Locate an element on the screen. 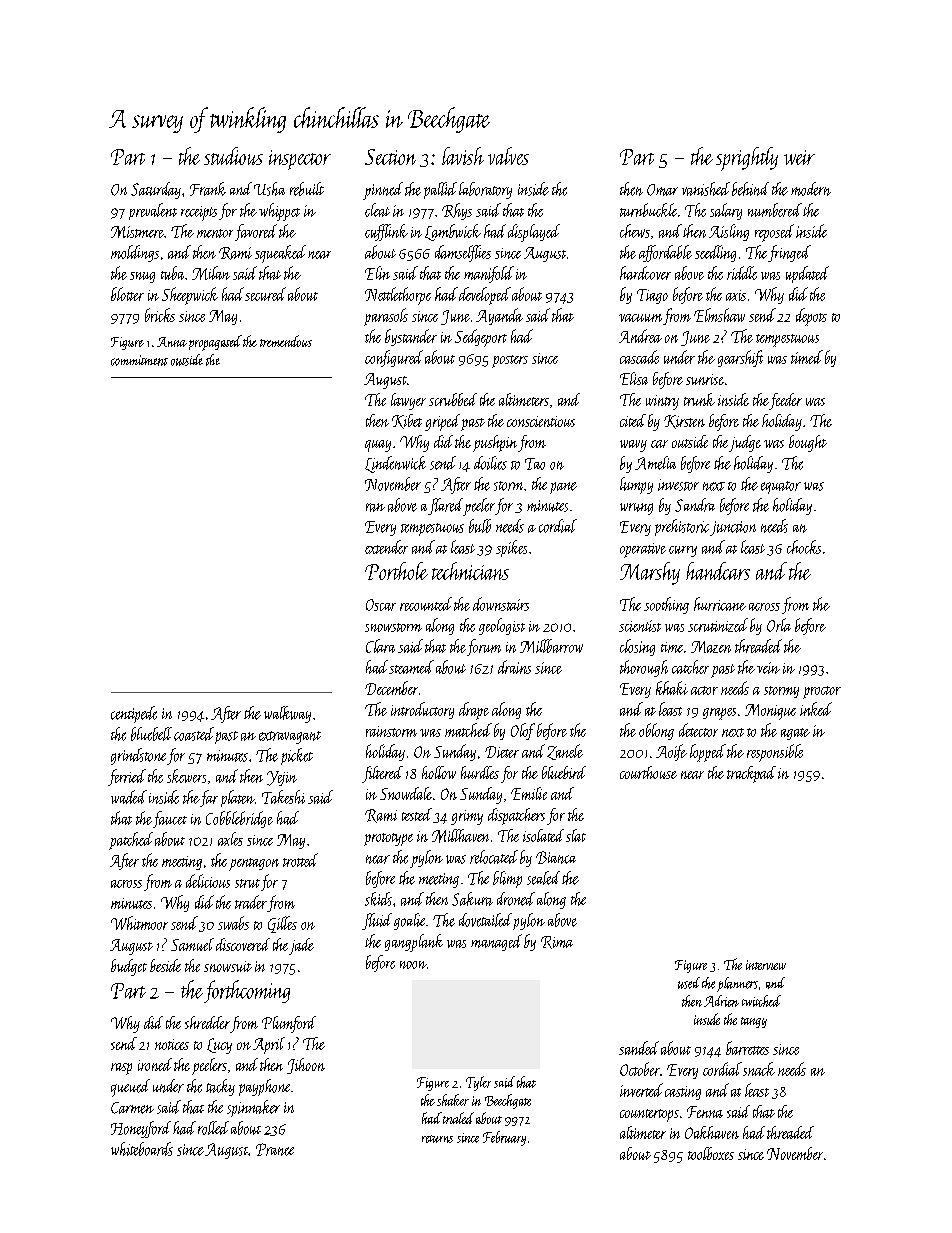 This screenshot has width=952, height=1233. Pranee is located at coordinates (275, 1149).
